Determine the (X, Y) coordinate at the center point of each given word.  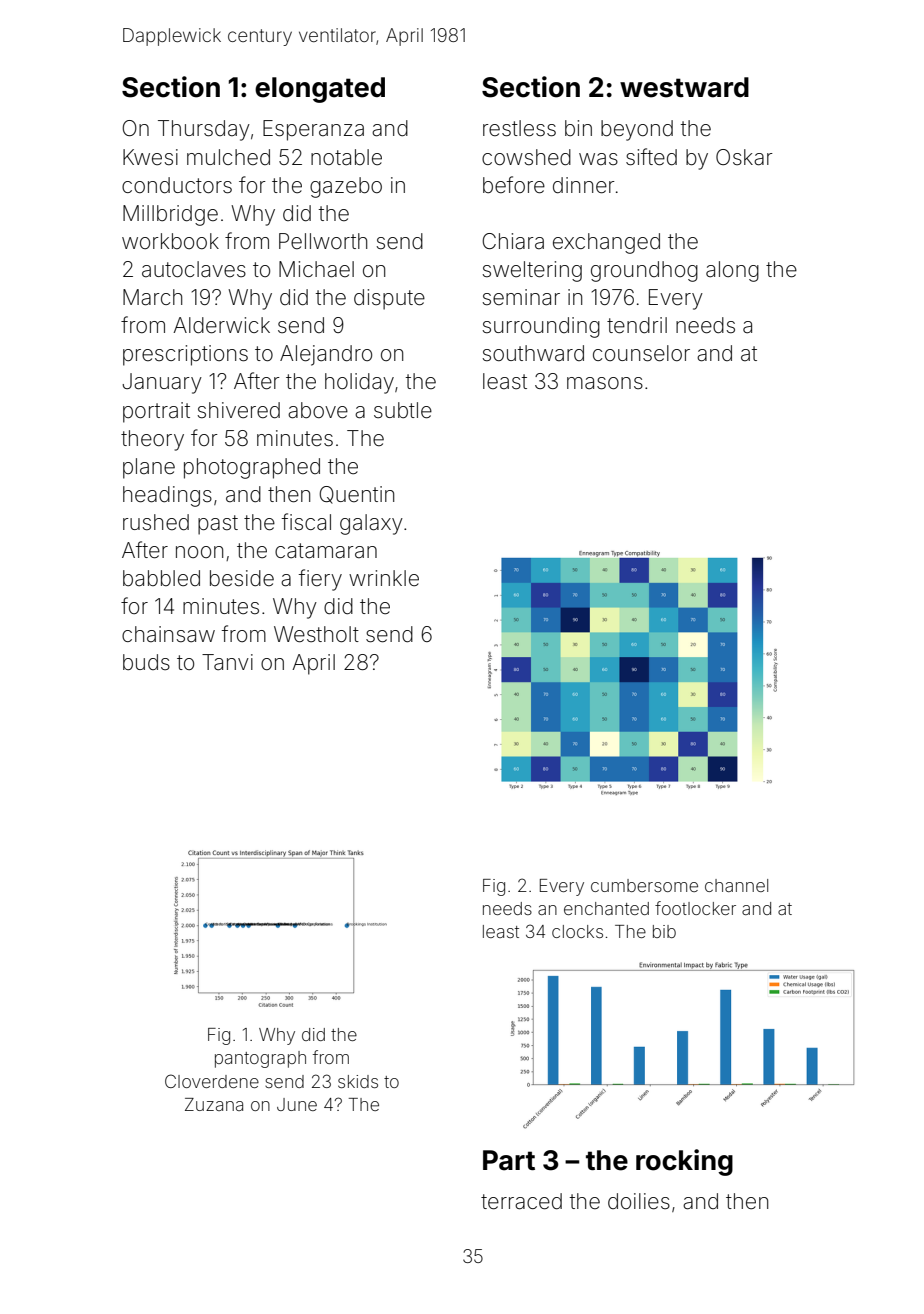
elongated (320, 90)
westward (684, 87)
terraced (521, 1201)
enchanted (606, 908)
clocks (577, 931)
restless (519, 128)
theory (152, 440)
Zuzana (214, 1104)
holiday (359, 383)
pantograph (260, 1059)
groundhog (644, 271)
